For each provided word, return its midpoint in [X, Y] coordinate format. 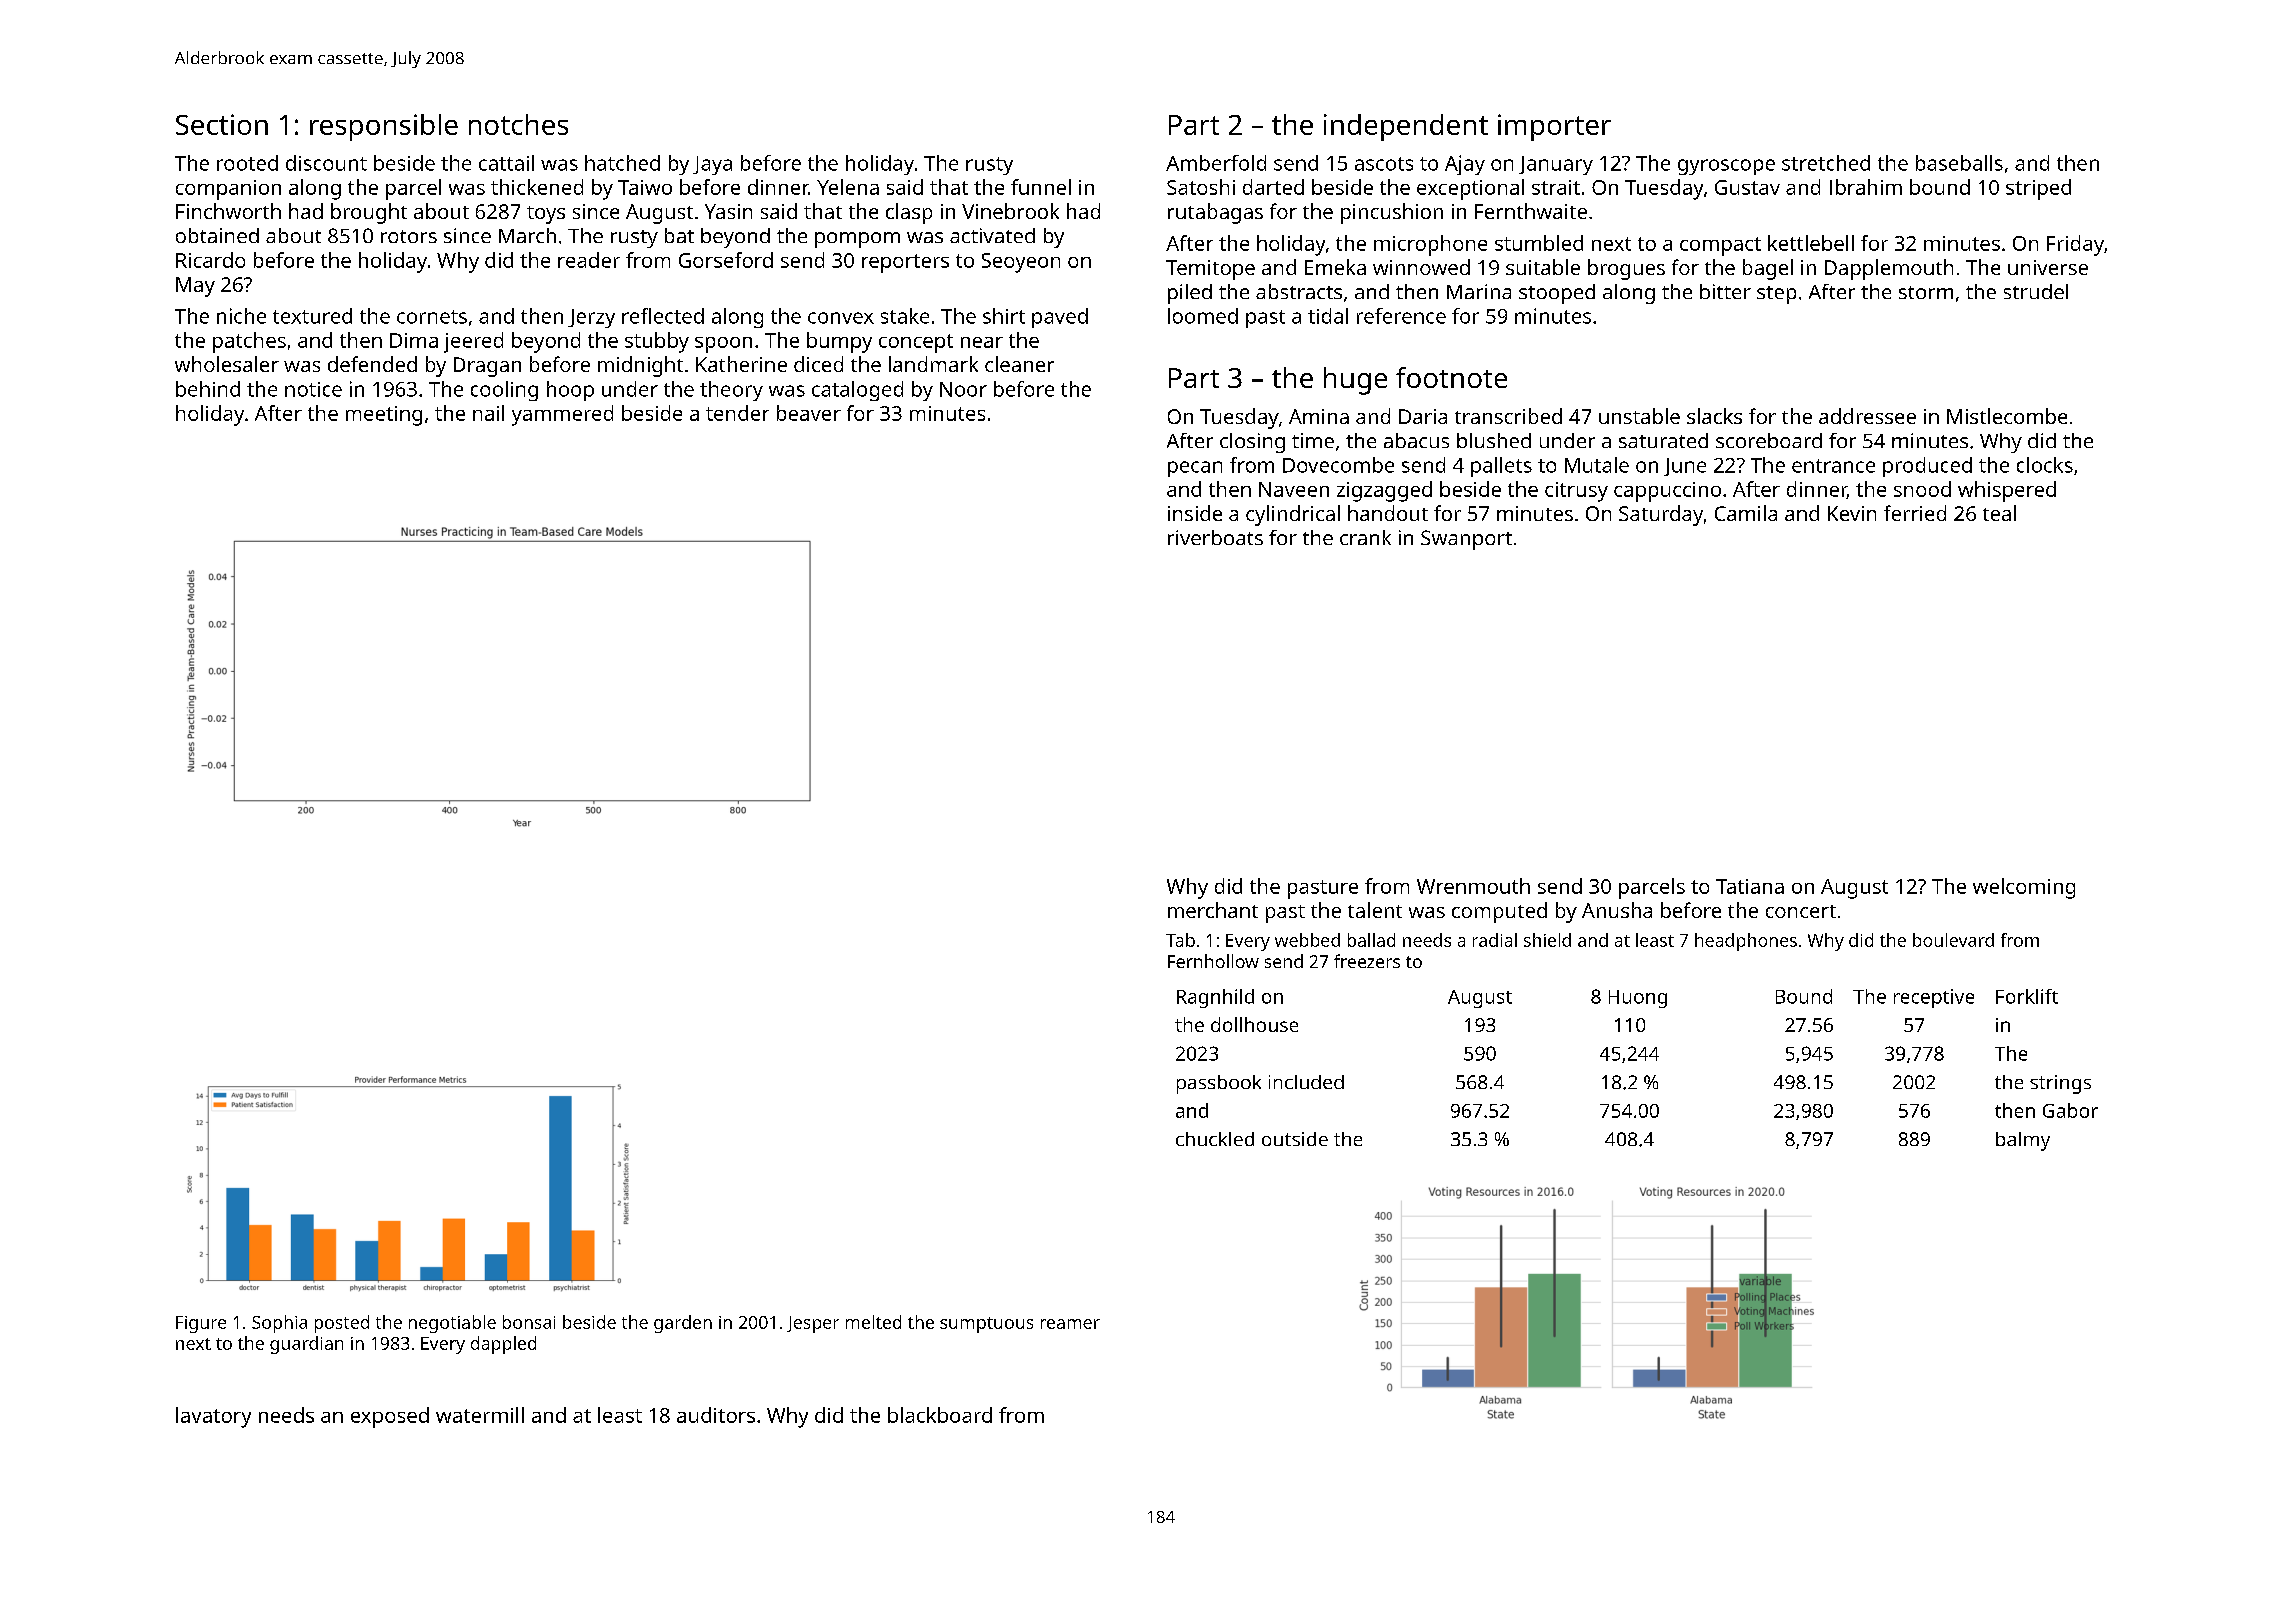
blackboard [940, 1415]
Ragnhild [1215, 998]
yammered [562, 415]
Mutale [1597, 465]
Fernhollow [1213, 961]
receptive [1934, 998]
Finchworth [228, 211]
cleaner [1019, 364]
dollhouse [1254, 1024]
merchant [1213, 910]
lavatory [213, 1417]
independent [1406, 127]
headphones [1746, 942]
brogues [1626, 269]
